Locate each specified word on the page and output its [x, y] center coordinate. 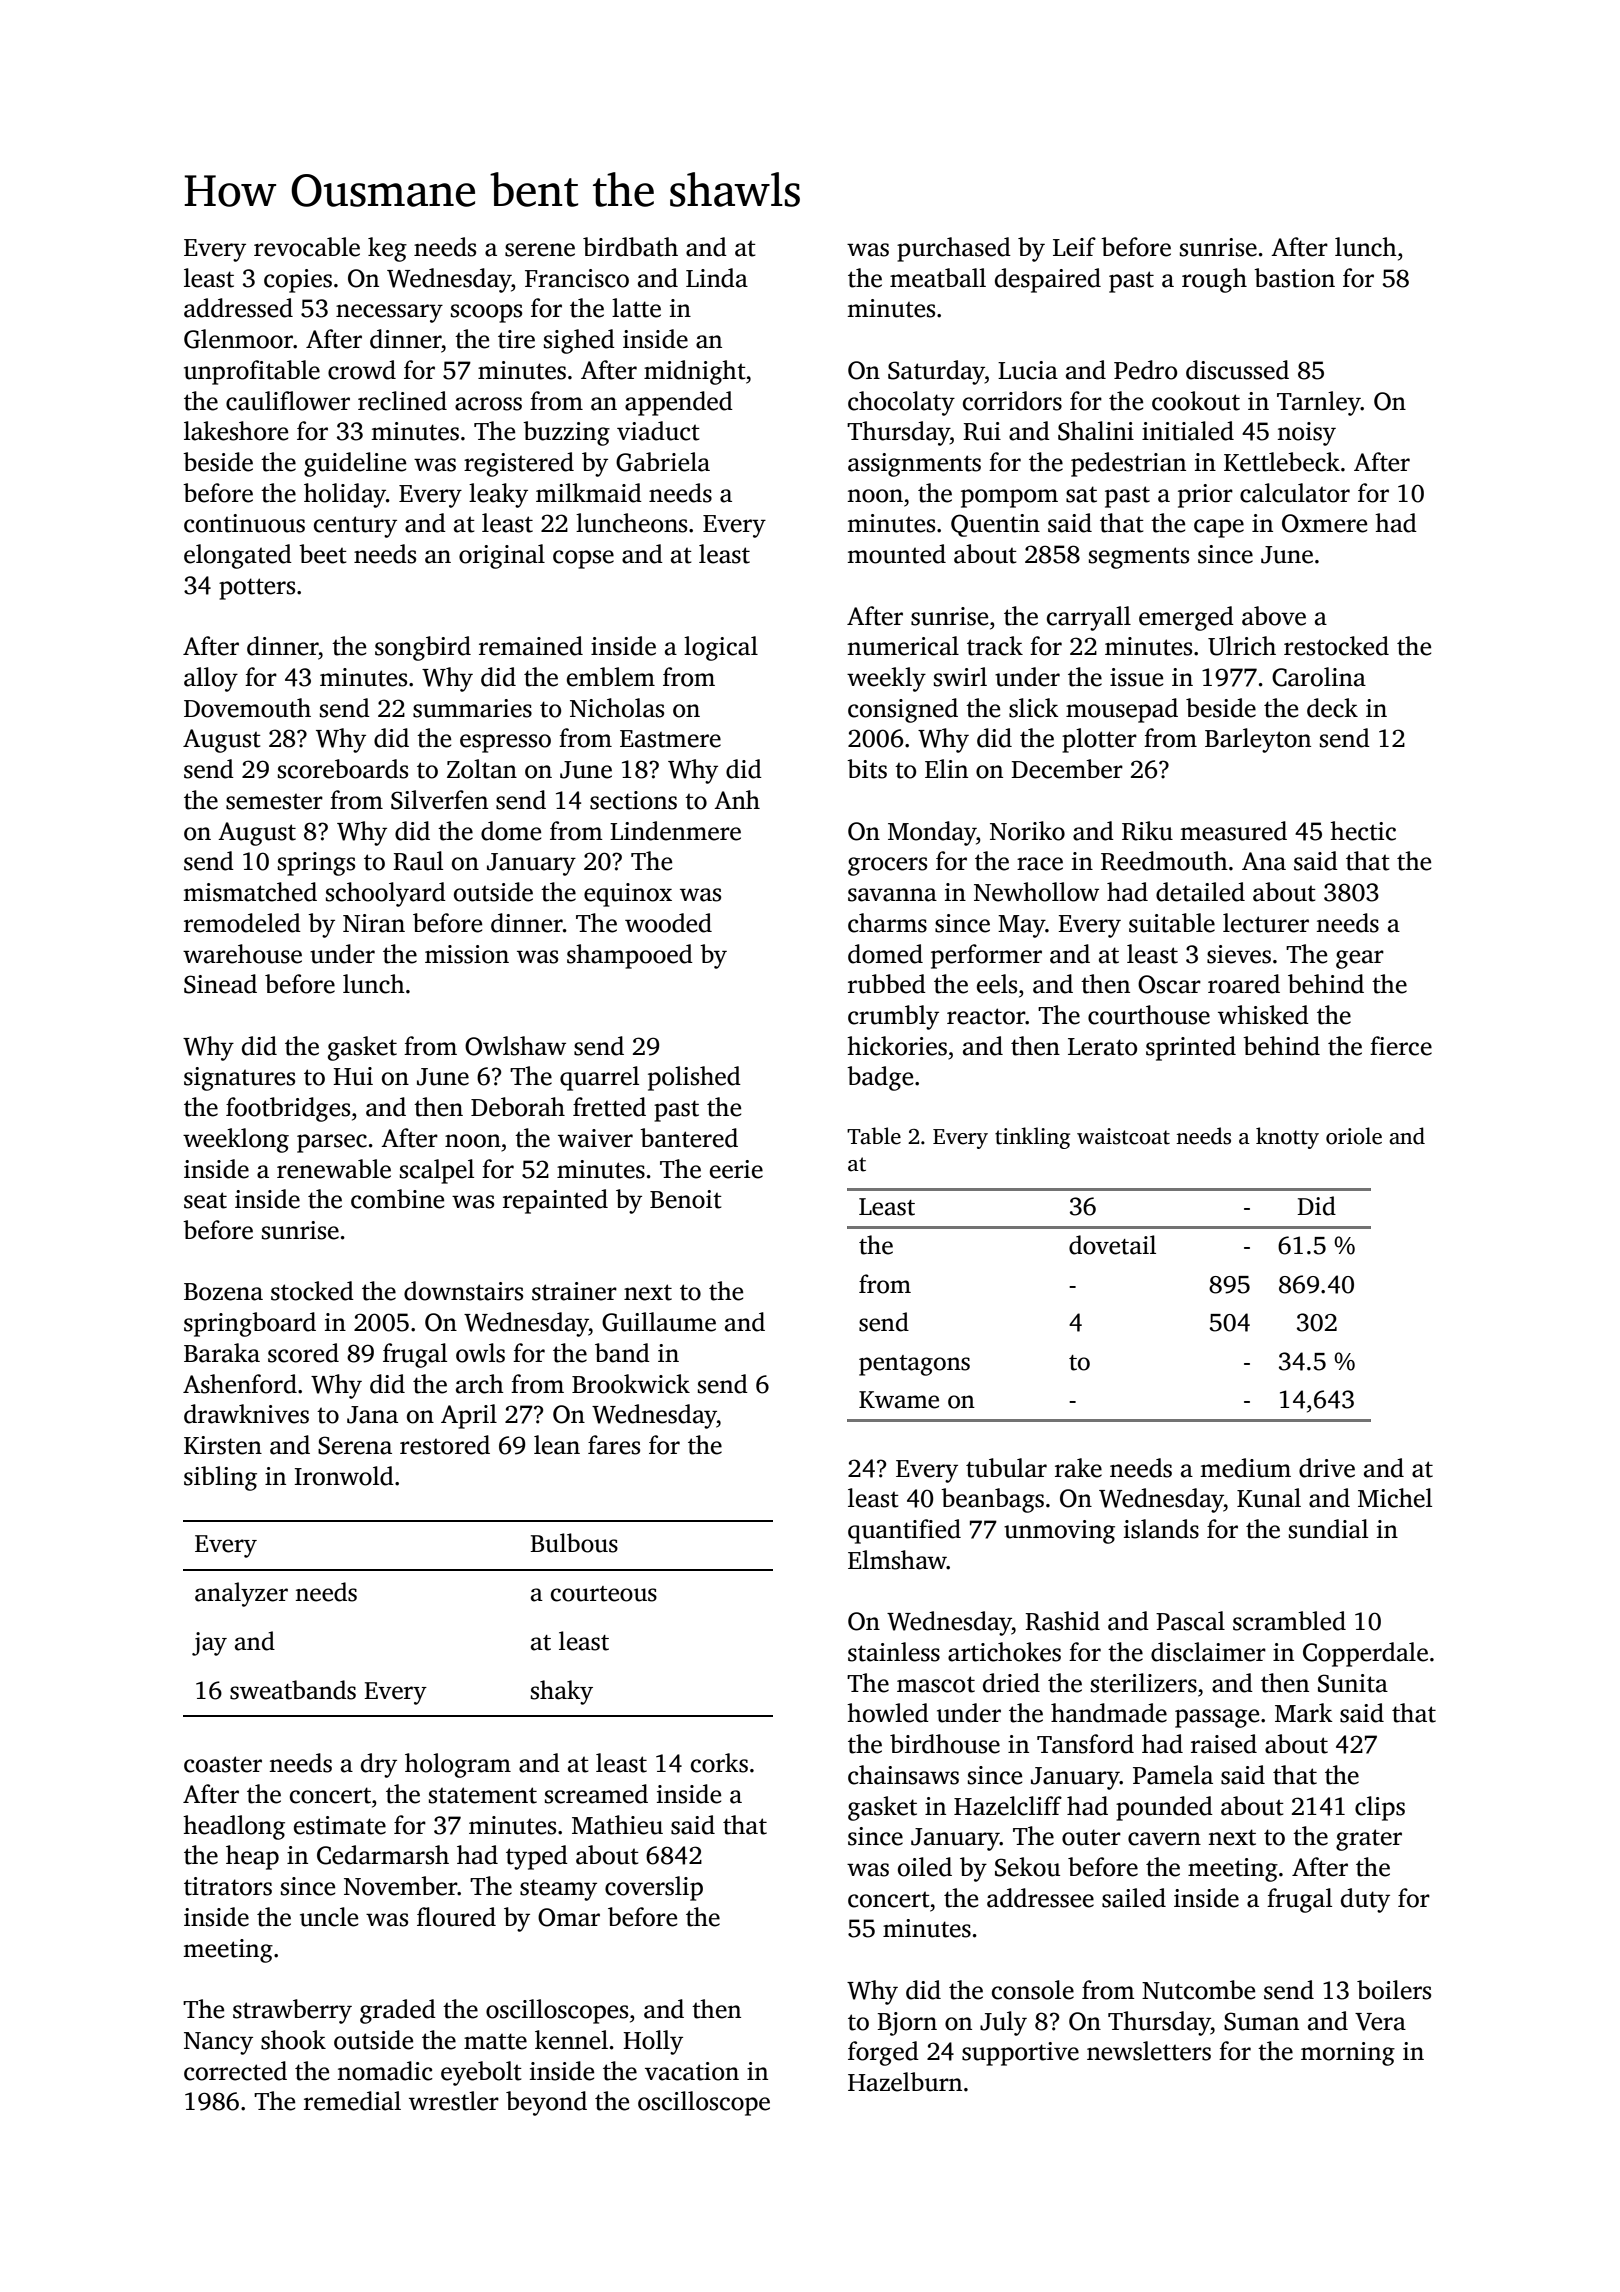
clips [1380, 1808]
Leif [1074, 247]
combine [397, 1199]
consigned [903, 710]
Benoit [686, 1199]
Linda [717, 278]
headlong [234, 1827]
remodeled [242, 923]
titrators [228, 1886]
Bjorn [907, 2024]
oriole [1354, 1136]
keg [387, 249]
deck [1332, 708]
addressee [1040, 1898]
